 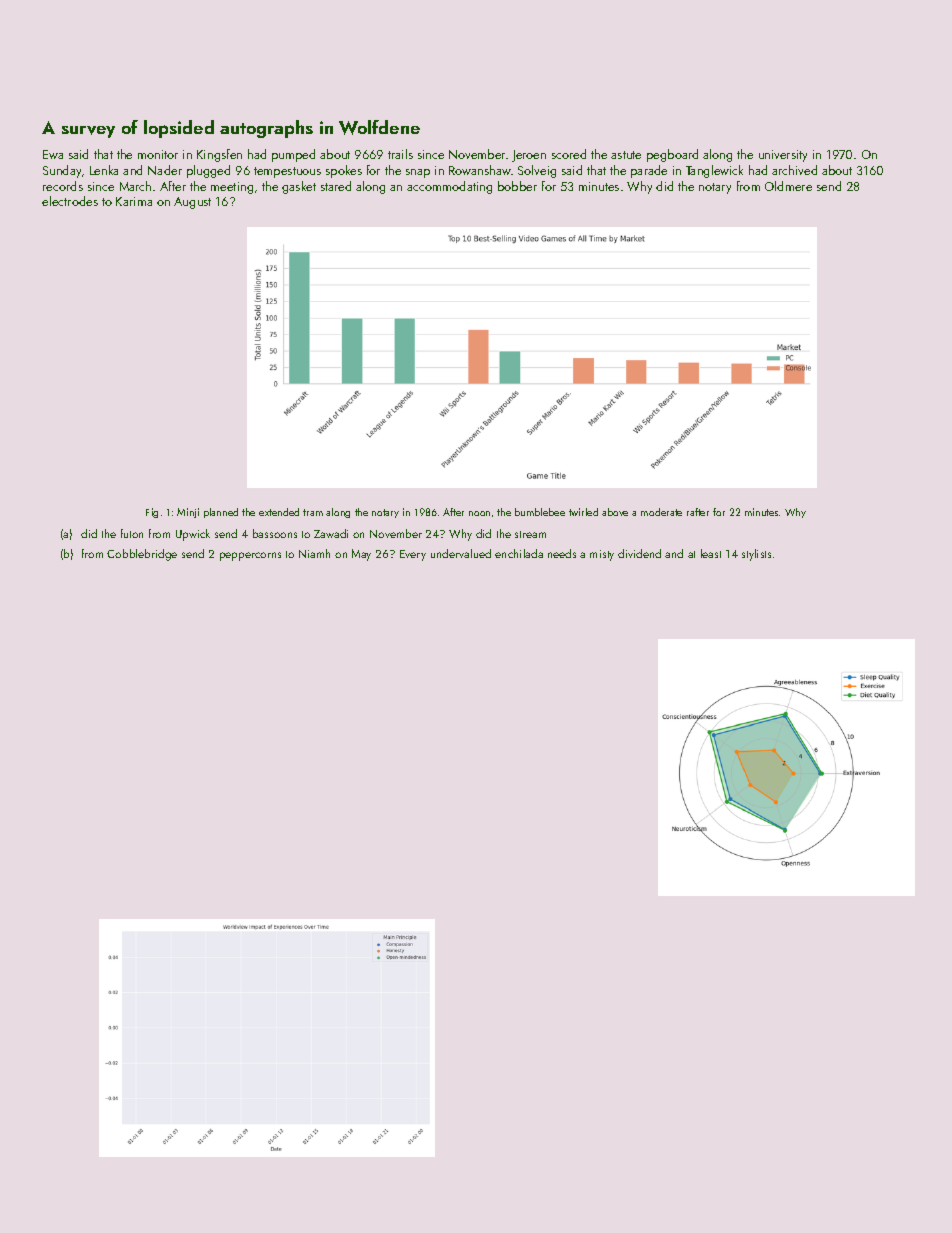 I want to click on bobber, so click(x=517, y=186).
